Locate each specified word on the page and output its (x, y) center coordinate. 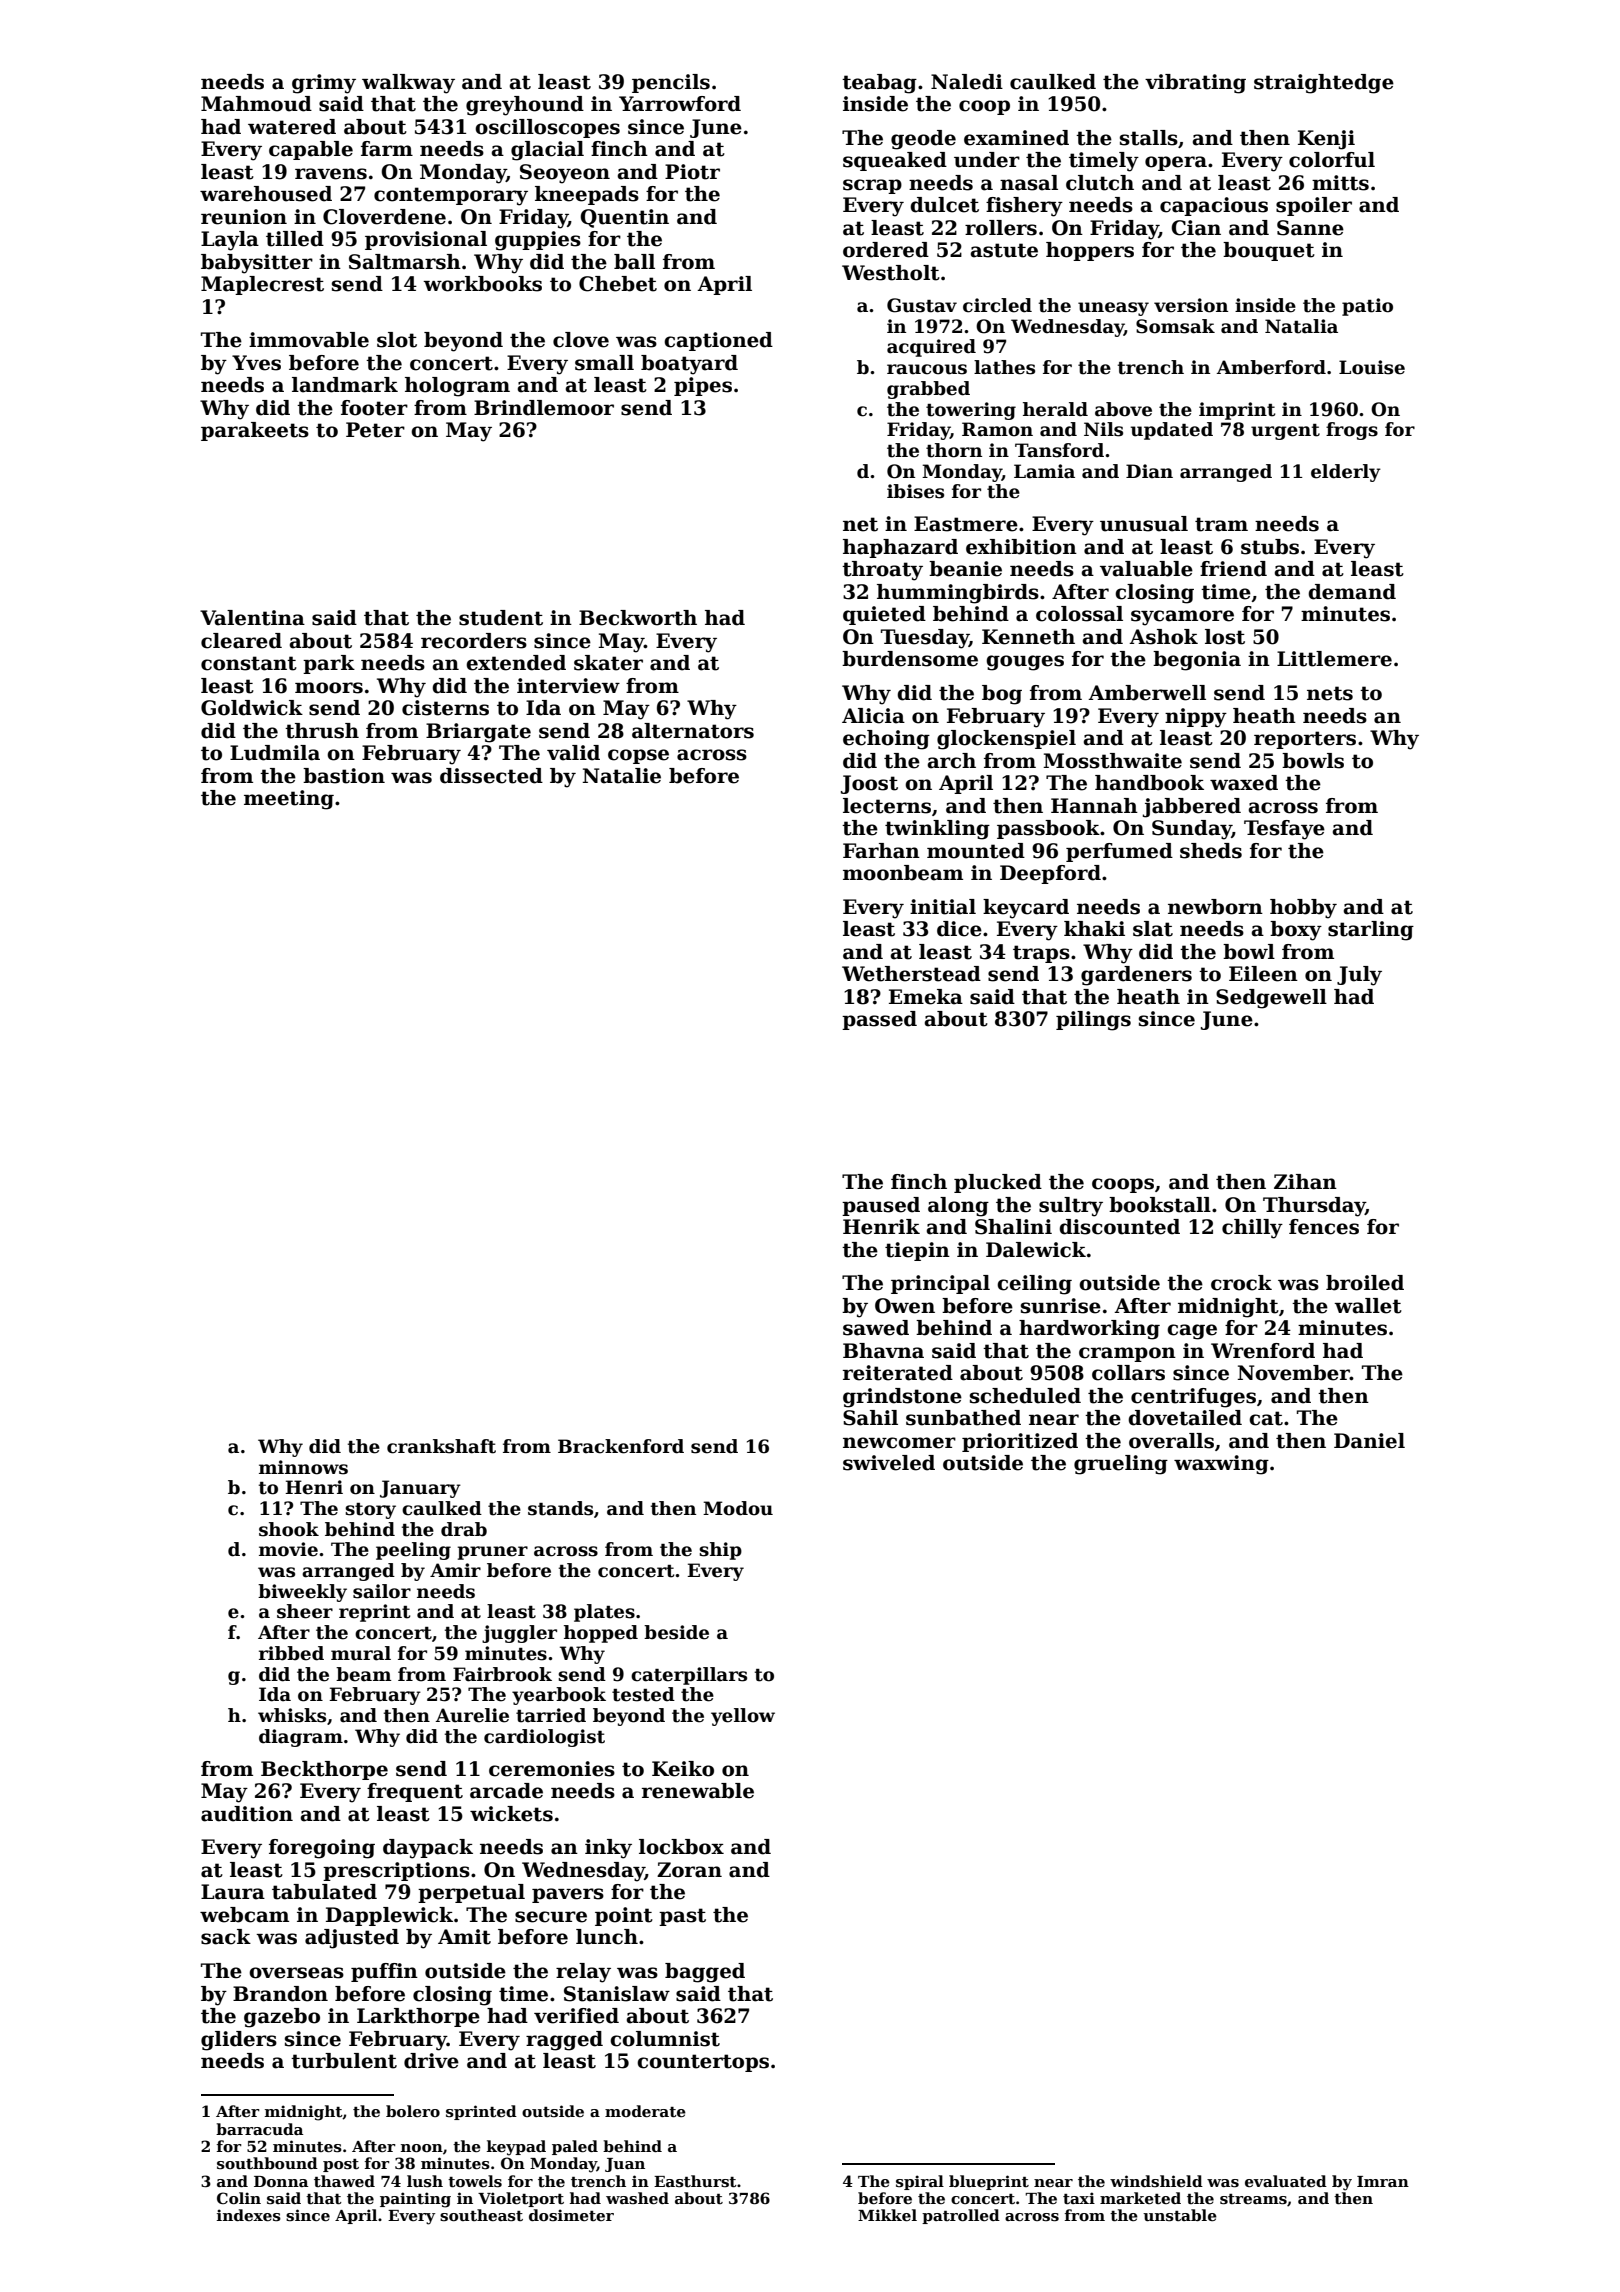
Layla (230, 241)
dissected (491, 776)
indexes (249, 2215)
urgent (1285, 432)
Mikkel (887, 2215)
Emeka (926, 997)
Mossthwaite (1112, 761)
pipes (703, 386)
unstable (1180, 2215)
